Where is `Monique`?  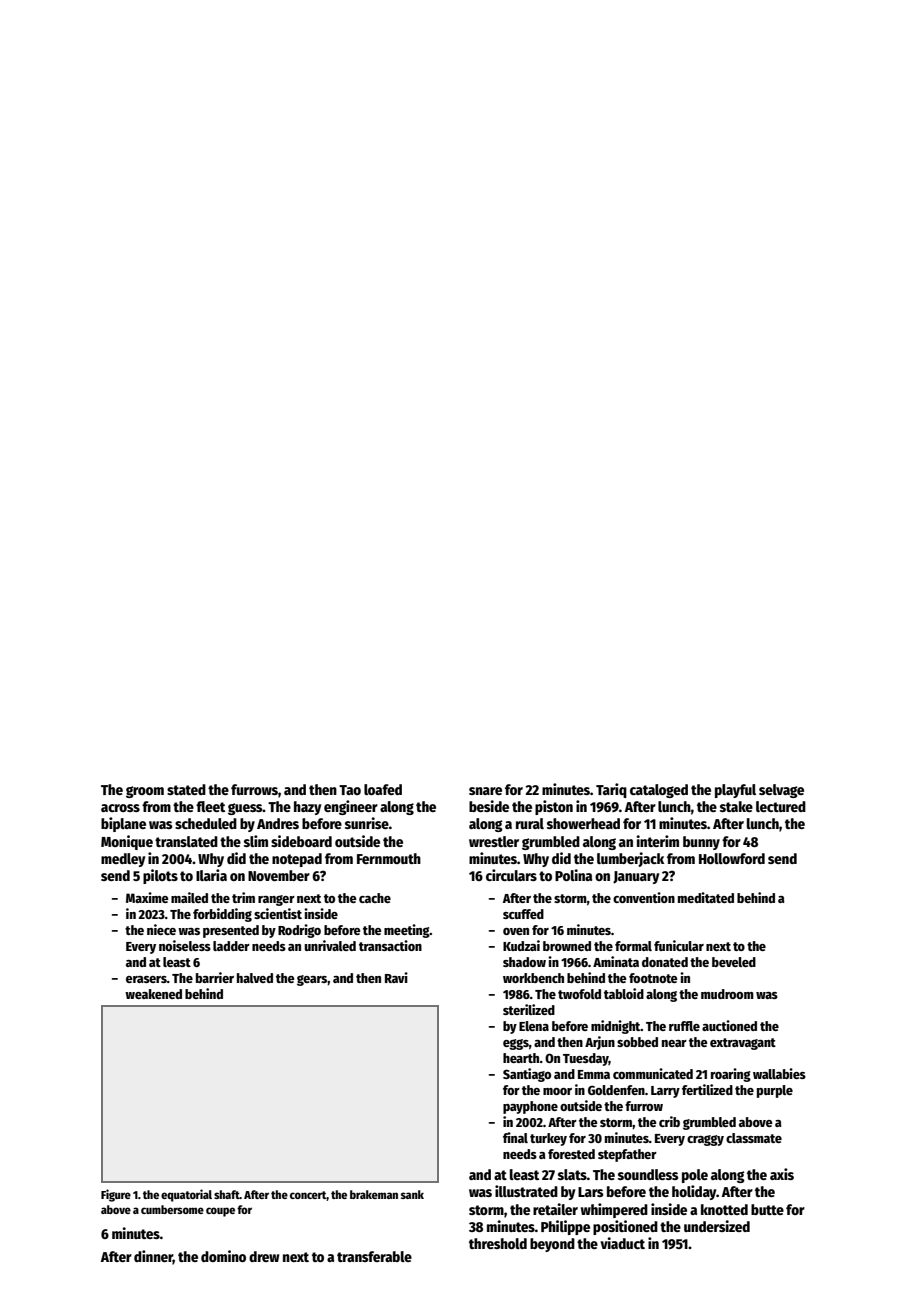
Monique is located at coordinates (127, 842).
